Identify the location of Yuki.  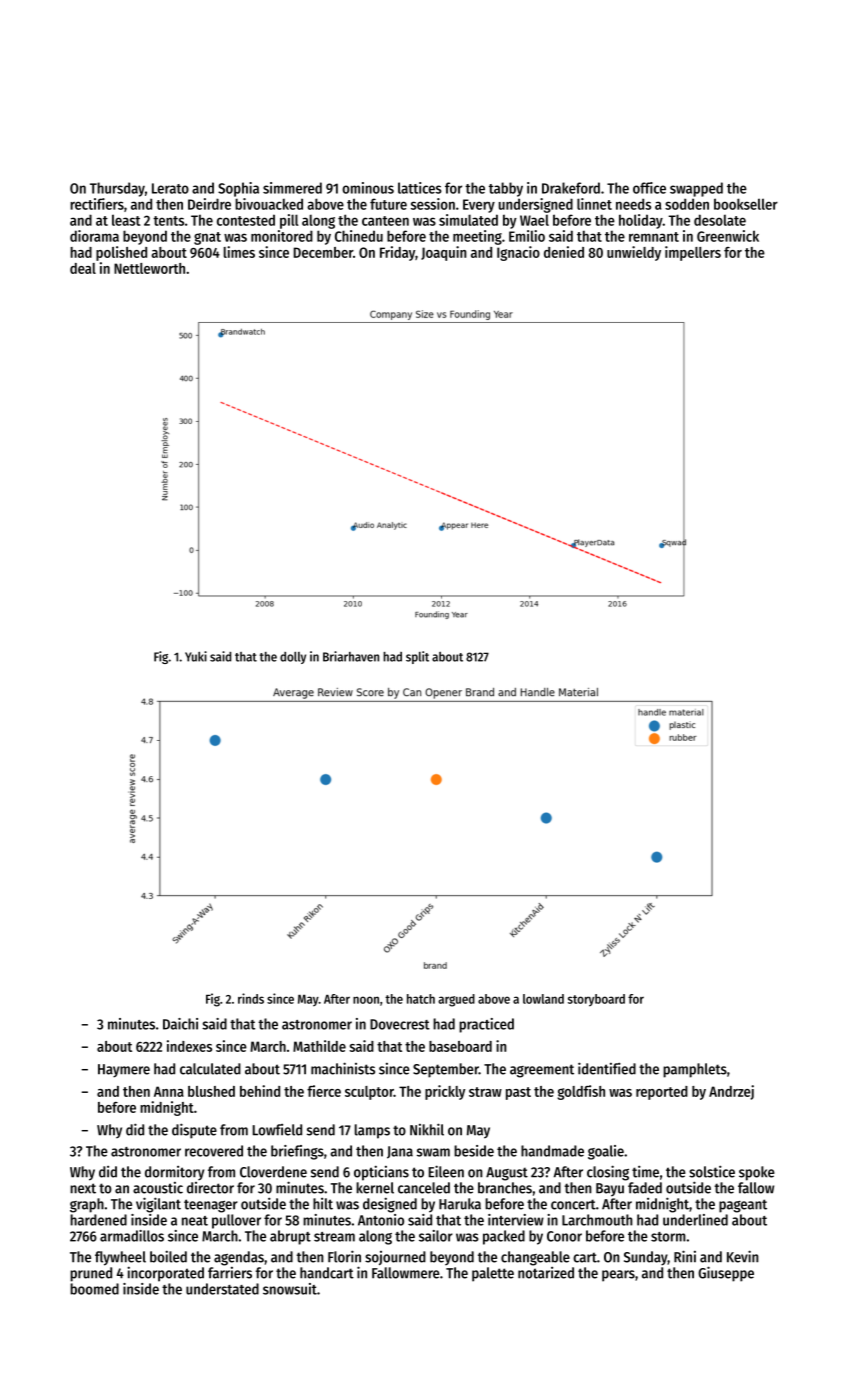
(196, 656).
